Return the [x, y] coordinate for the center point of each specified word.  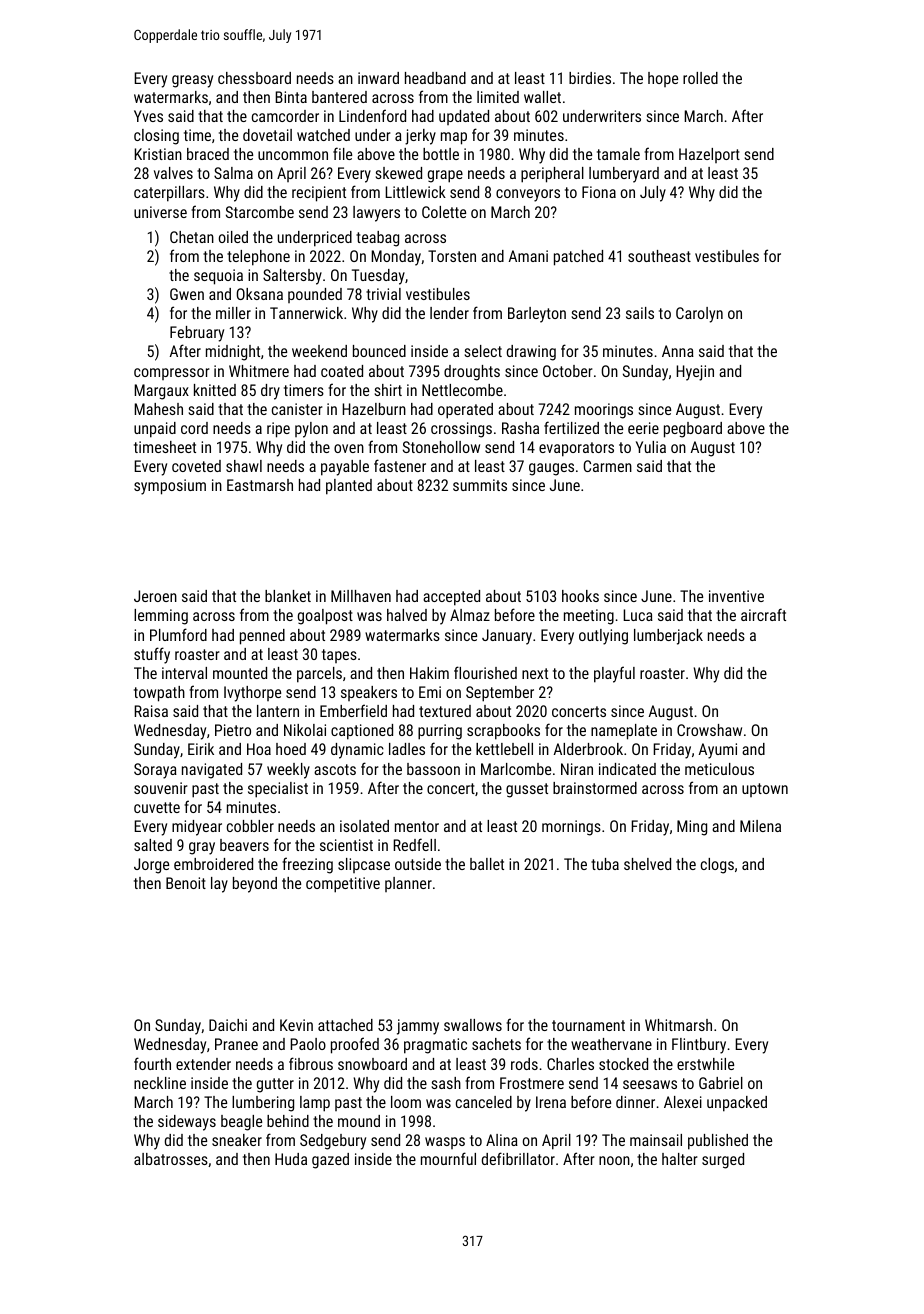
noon [614, 1160]
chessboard [254, 78]
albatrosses [171, 1159]
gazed [330, 1161]
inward [378, 78]
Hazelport [709, 155]
